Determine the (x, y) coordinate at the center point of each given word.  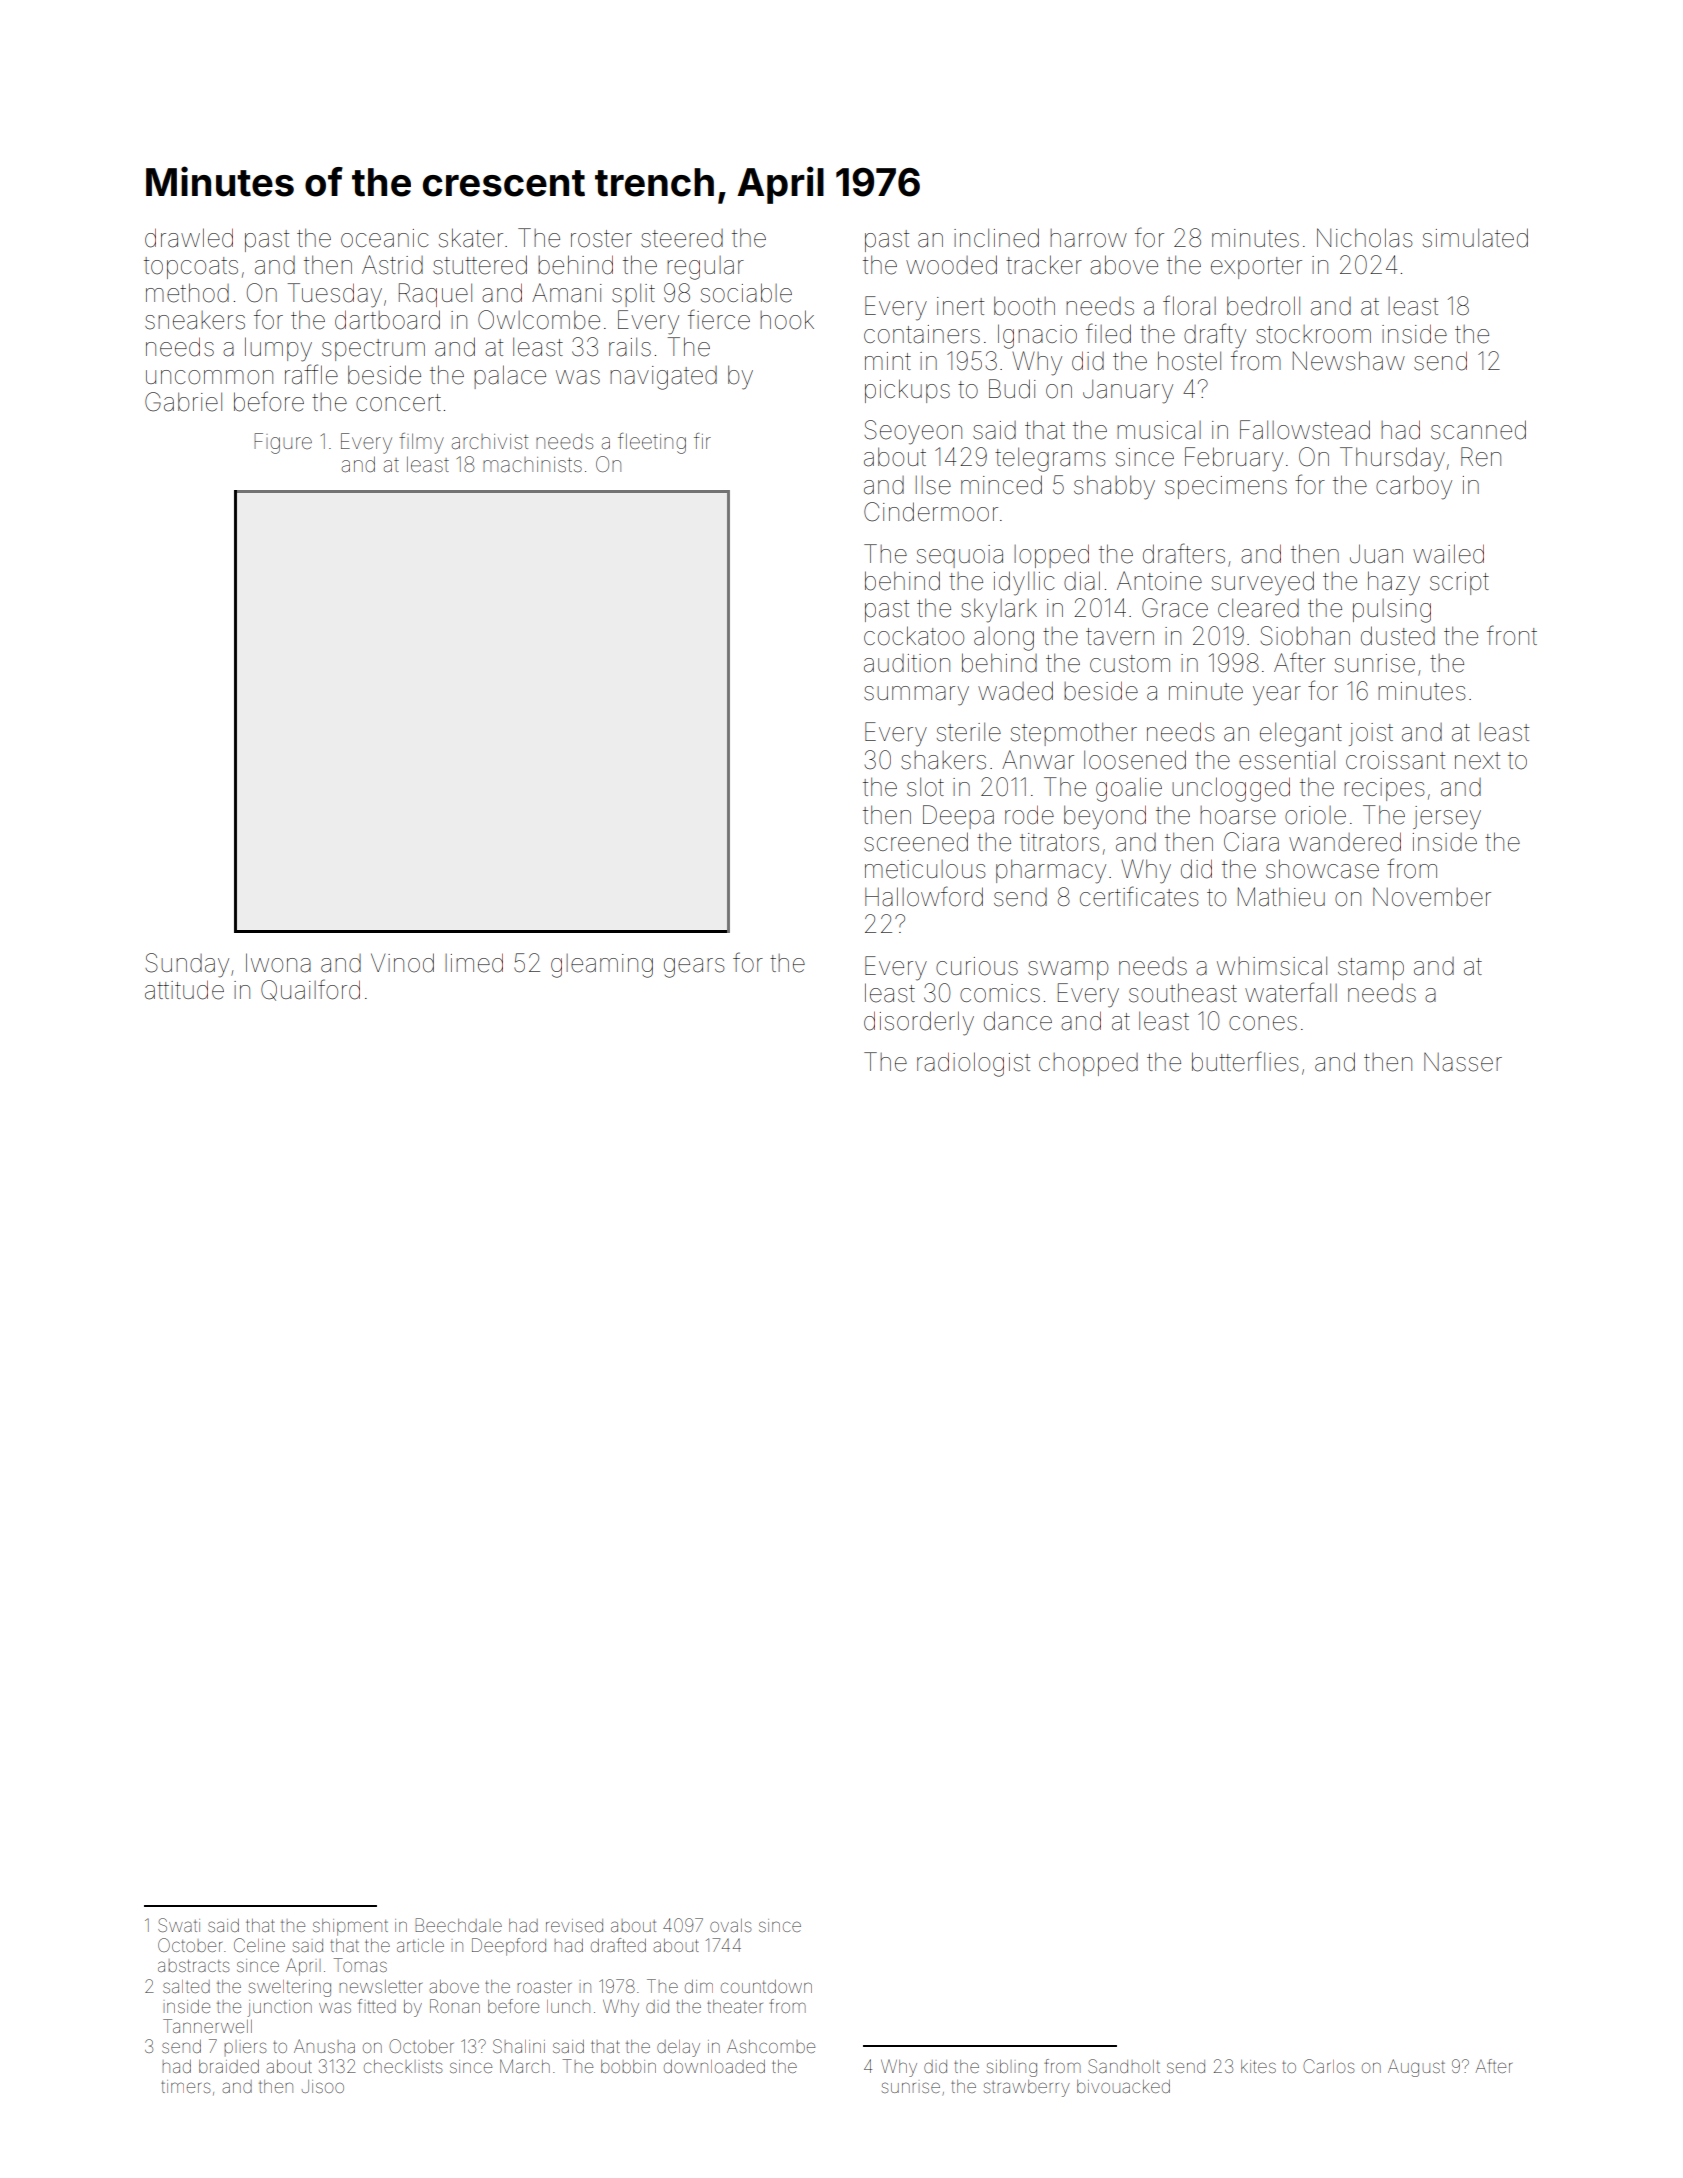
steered (682, 238)
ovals (730, 1925)
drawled (189, 238)
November (1432, 897)
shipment (350, 1927)
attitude (184, 990)
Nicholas (1365, 238)
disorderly (919, 1023)
